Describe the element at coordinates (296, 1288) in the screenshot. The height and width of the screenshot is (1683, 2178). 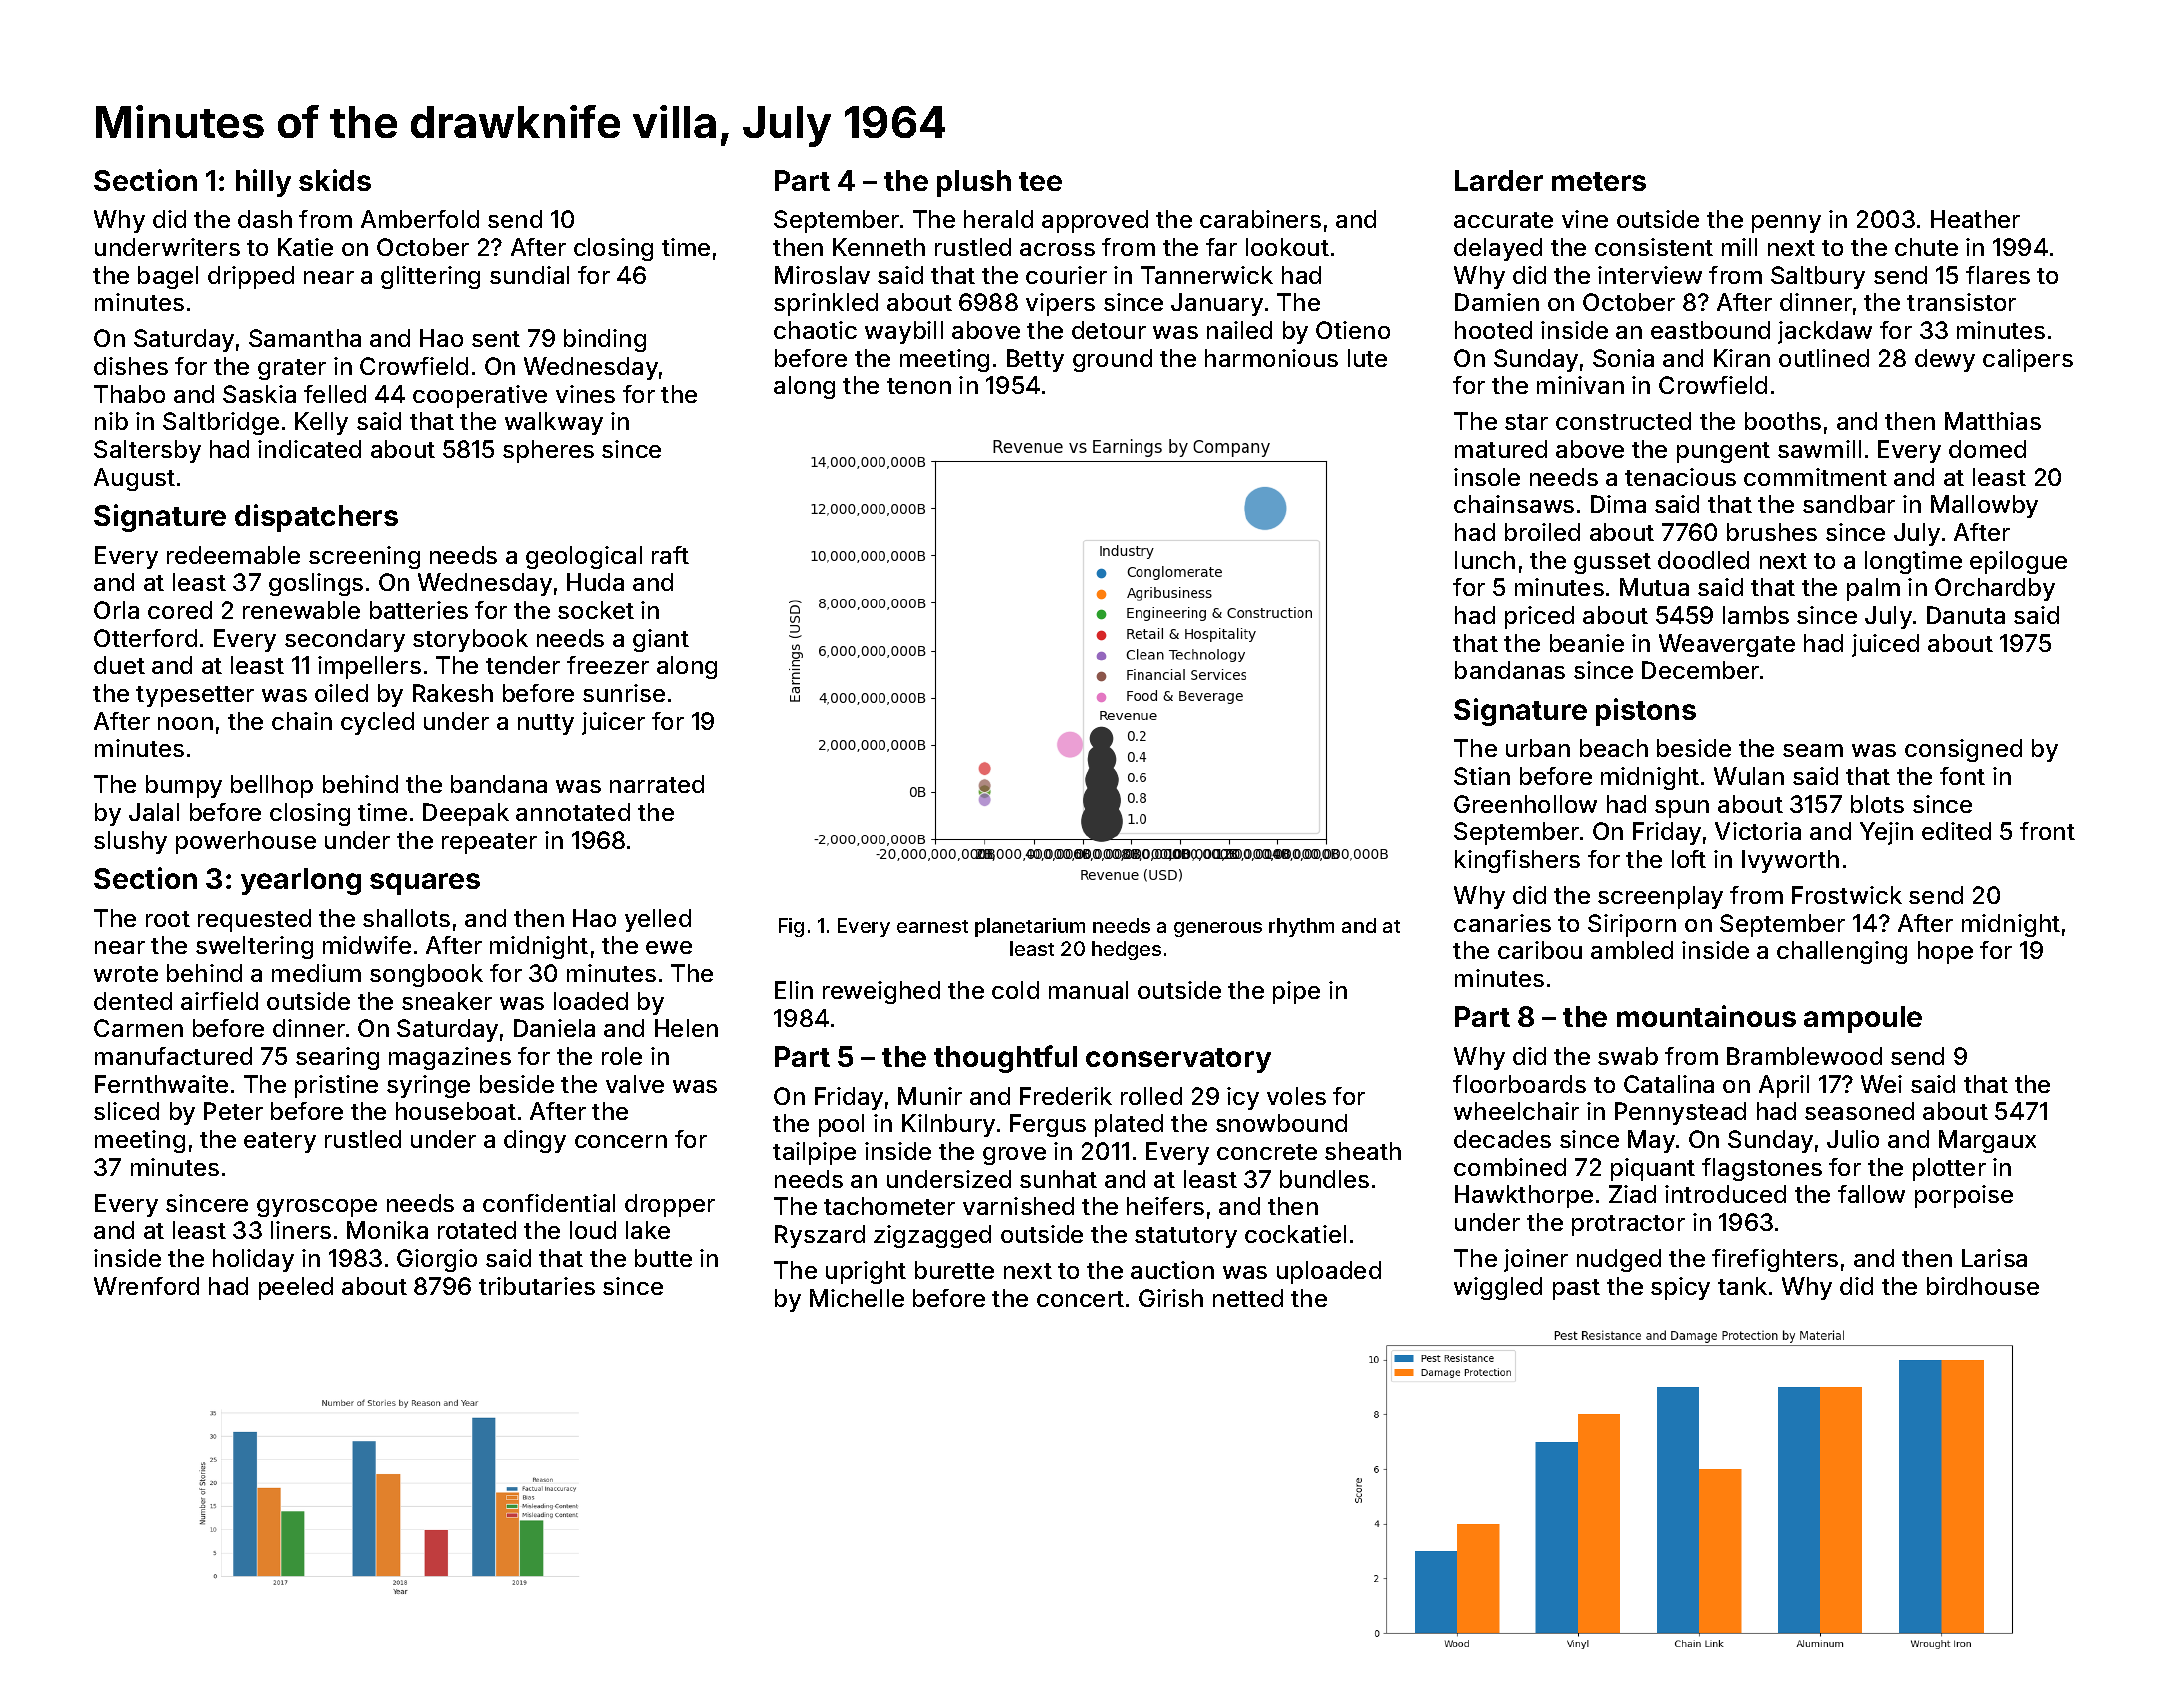
I see `peeled` at that location.
